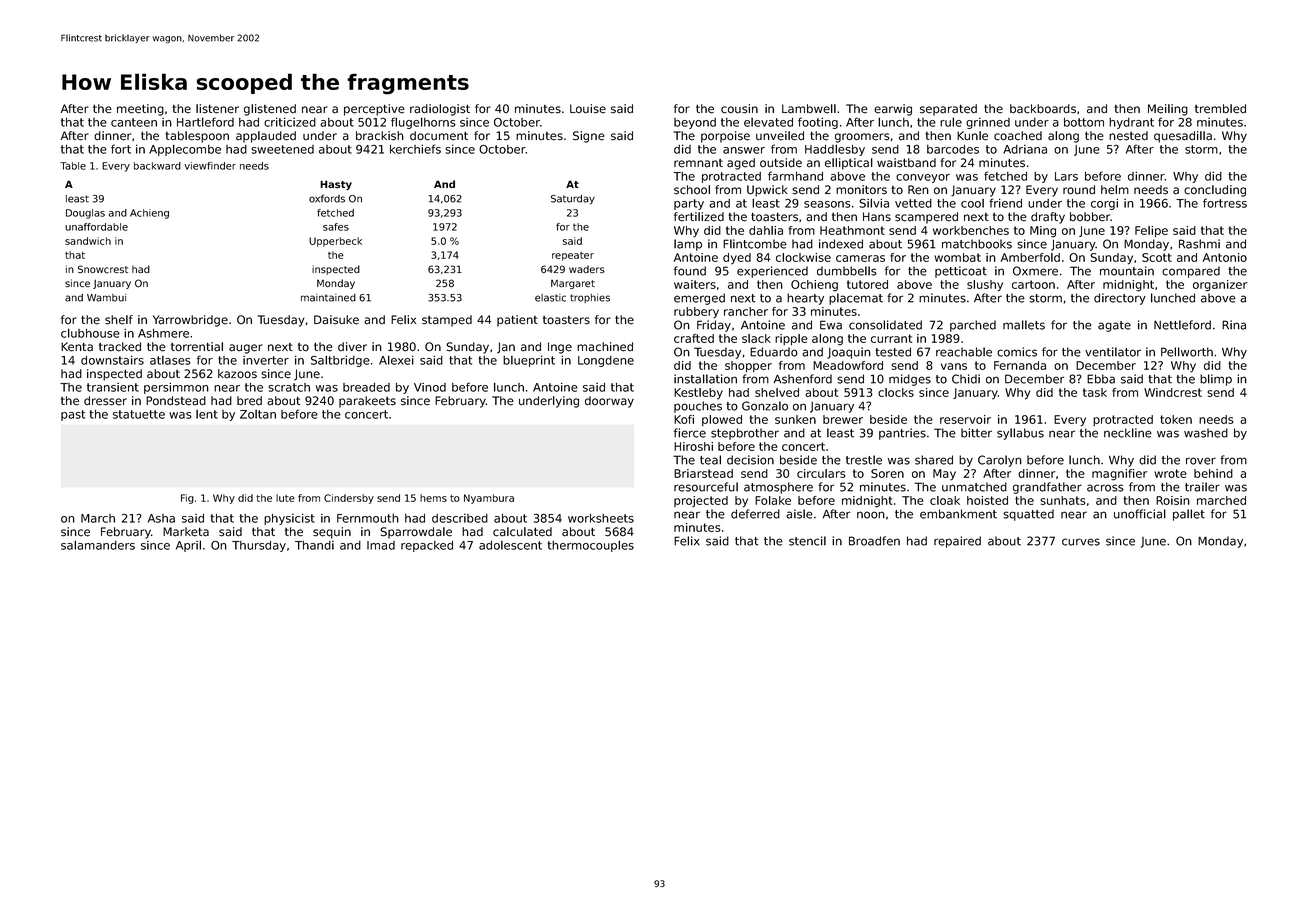  I want to click on Snowcrest, so click(103, 269).
